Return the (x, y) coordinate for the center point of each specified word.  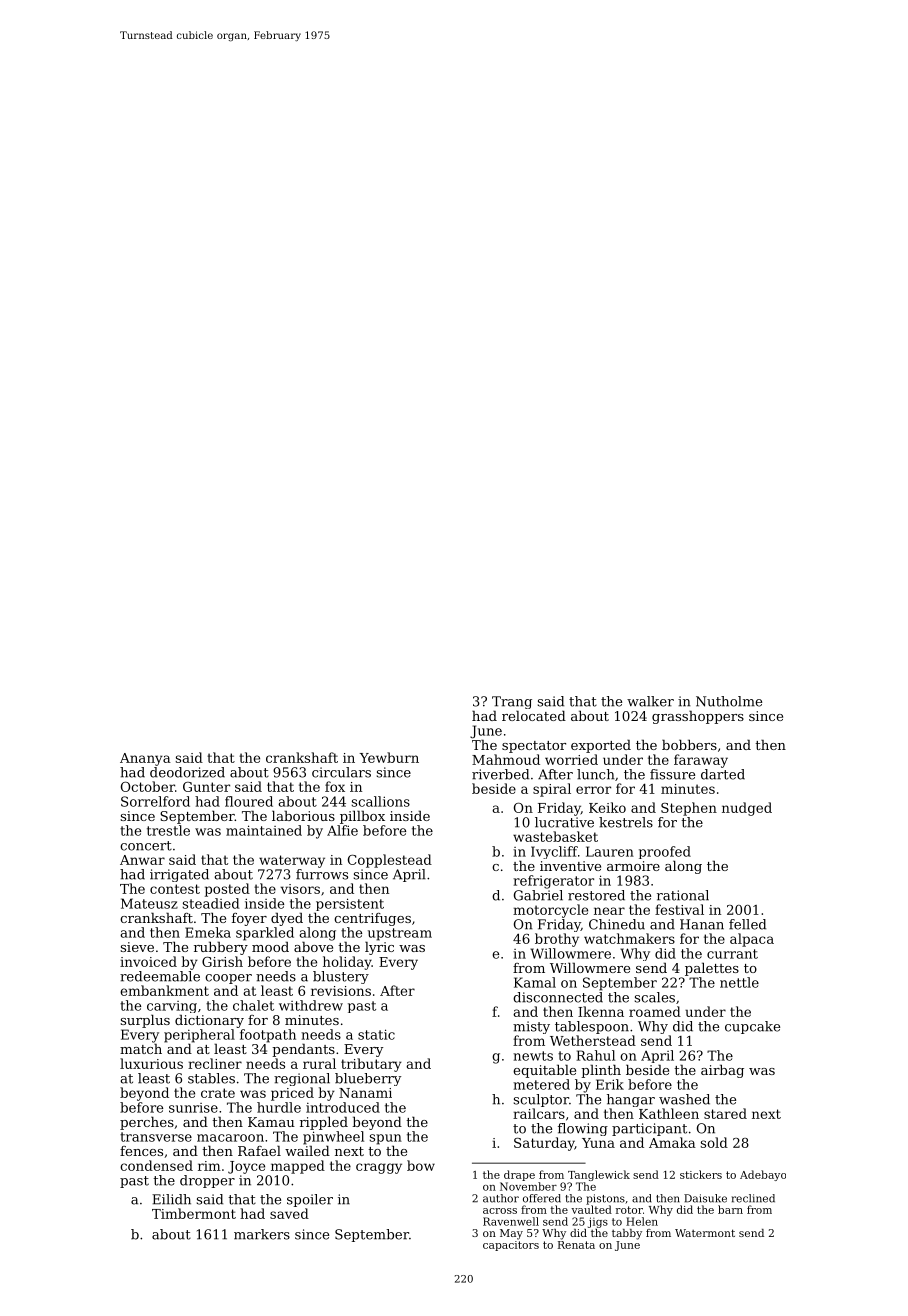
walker (650, 701)
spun (385, 1139)
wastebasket (555, 836)
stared (725, 1113)
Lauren (610, 851)
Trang (512, 702)
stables (211, 1078)
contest (175, 889)
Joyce (246, 1167)
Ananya (145, 759)
